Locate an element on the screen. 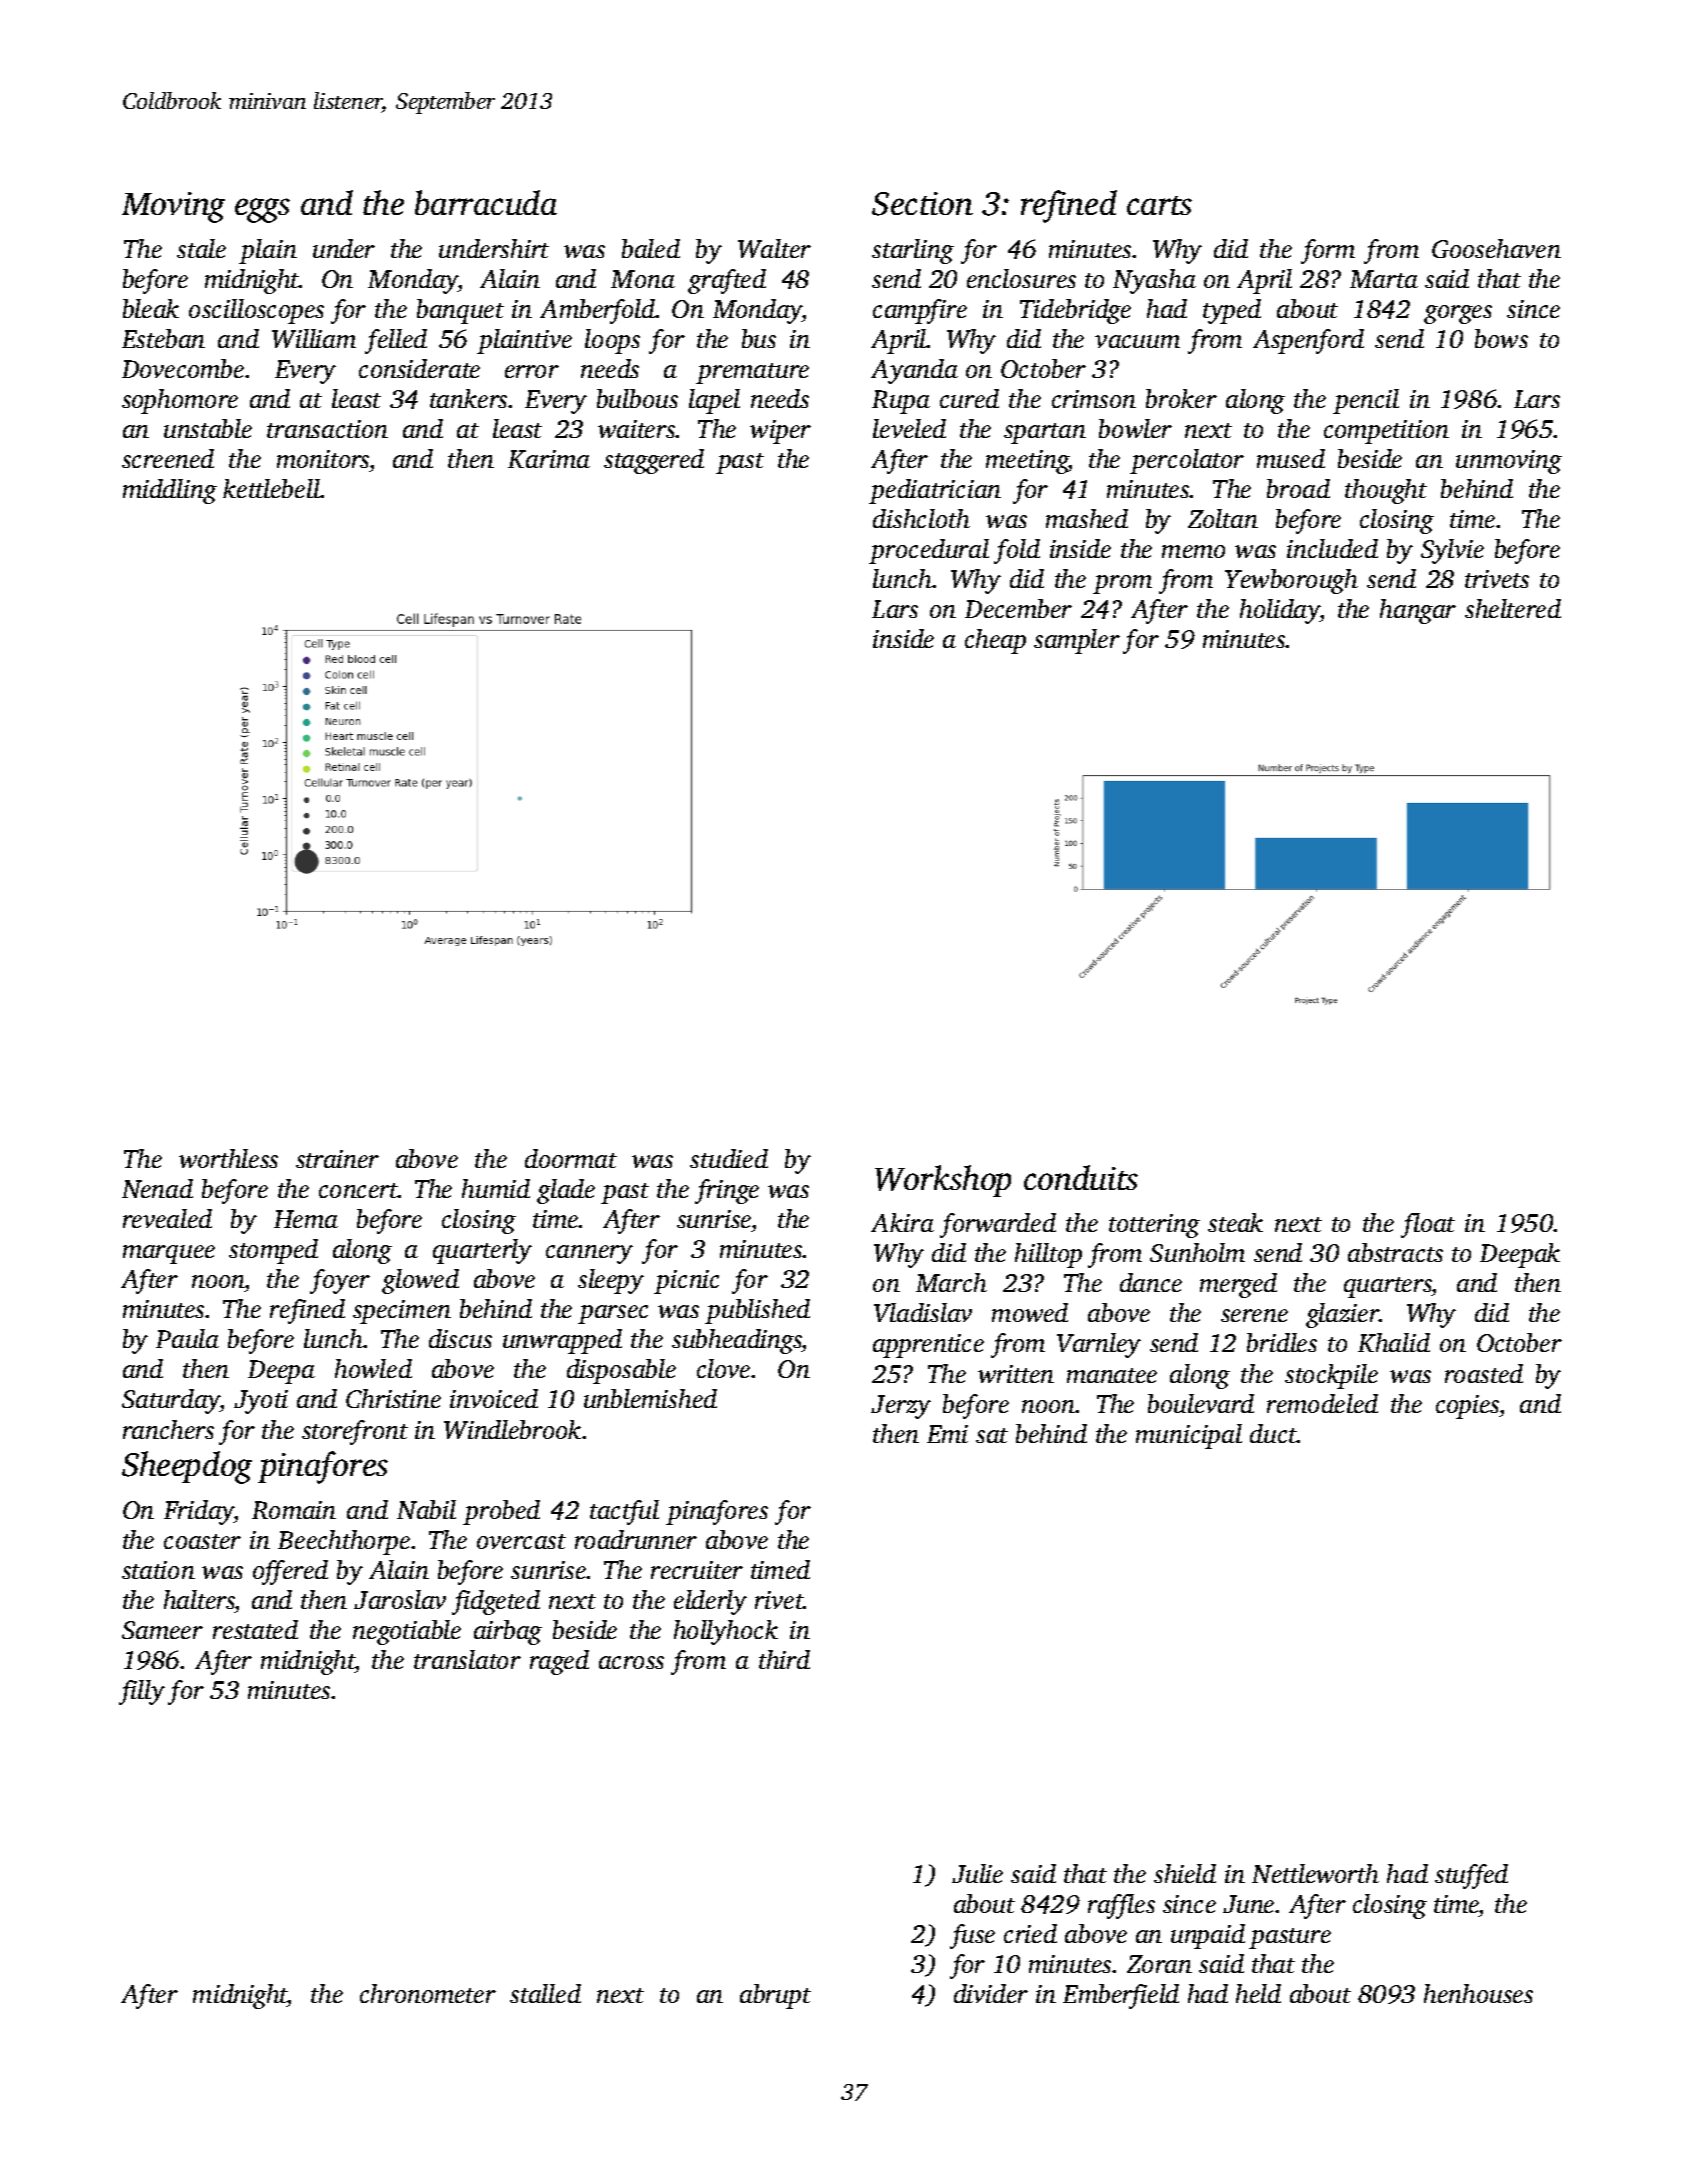 The width and height of the screenshot is (1683, 2178). copies is located at coordinates (1467, 1407).
